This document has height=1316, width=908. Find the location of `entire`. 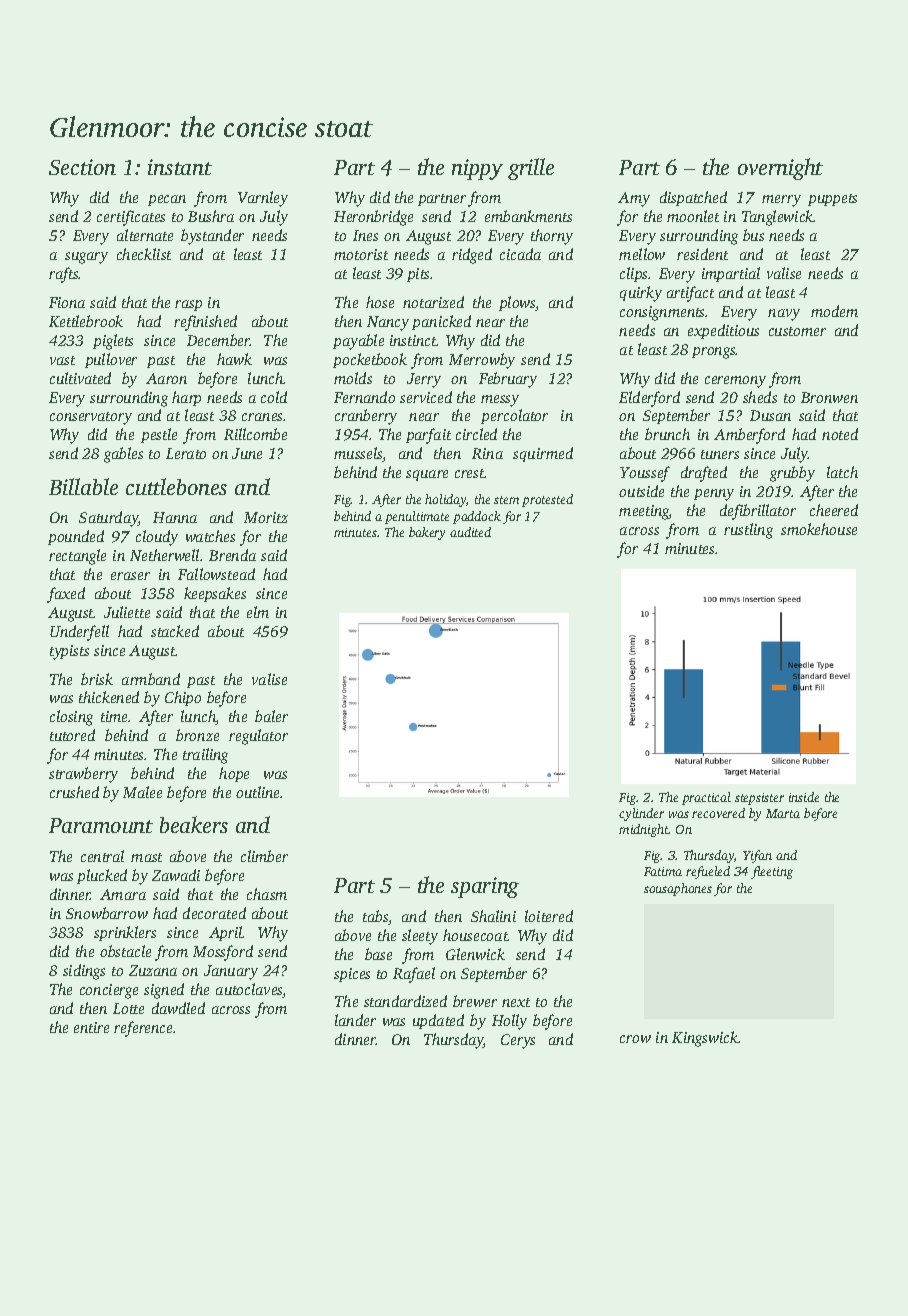

entire is located at coordinates (91, 1027).
